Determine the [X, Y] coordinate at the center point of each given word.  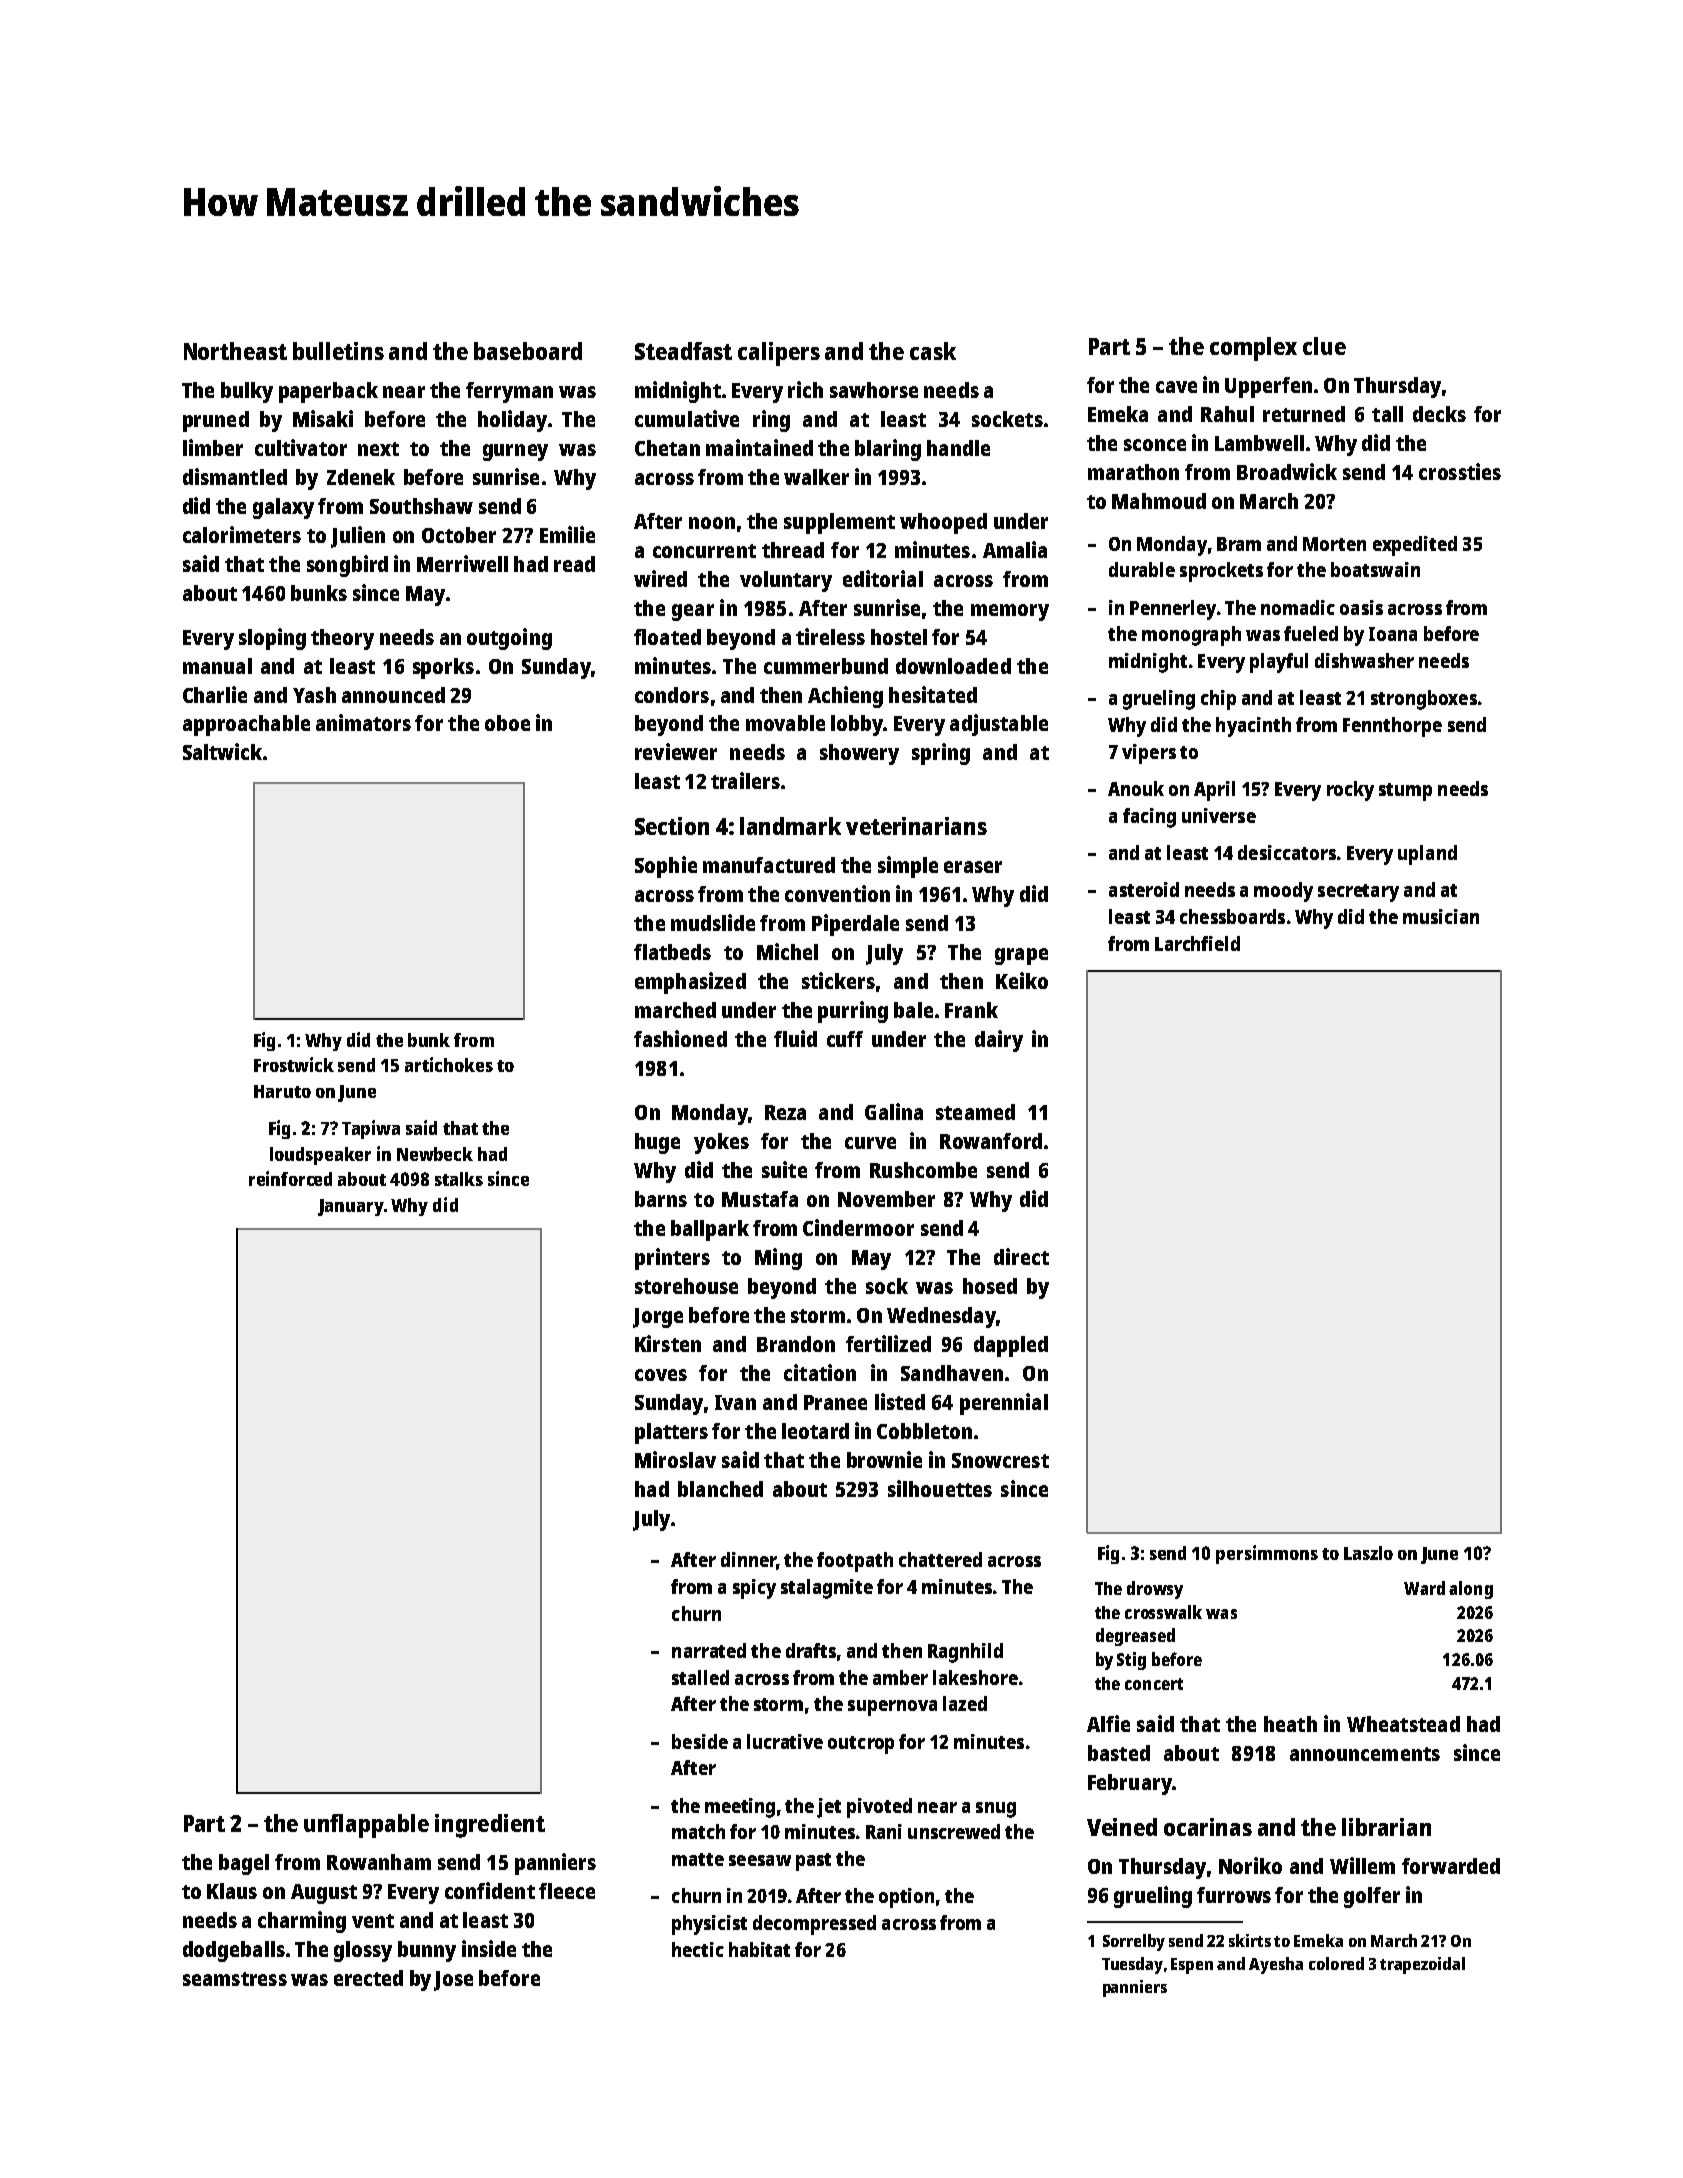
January [351, 1207]
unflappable [366, 1826]
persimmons [1267, 1554]
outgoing [509, 639]
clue [1324, 346]
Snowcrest [1000, 1460]
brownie [884, 1459]
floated [667, 637]
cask [933, 351]
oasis [1361, 607]
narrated [709, 1650]
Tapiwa [371, 1129]
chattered [940, 1559]
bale [913, 1010]
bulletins [338, 351]
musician [1441, 916]
